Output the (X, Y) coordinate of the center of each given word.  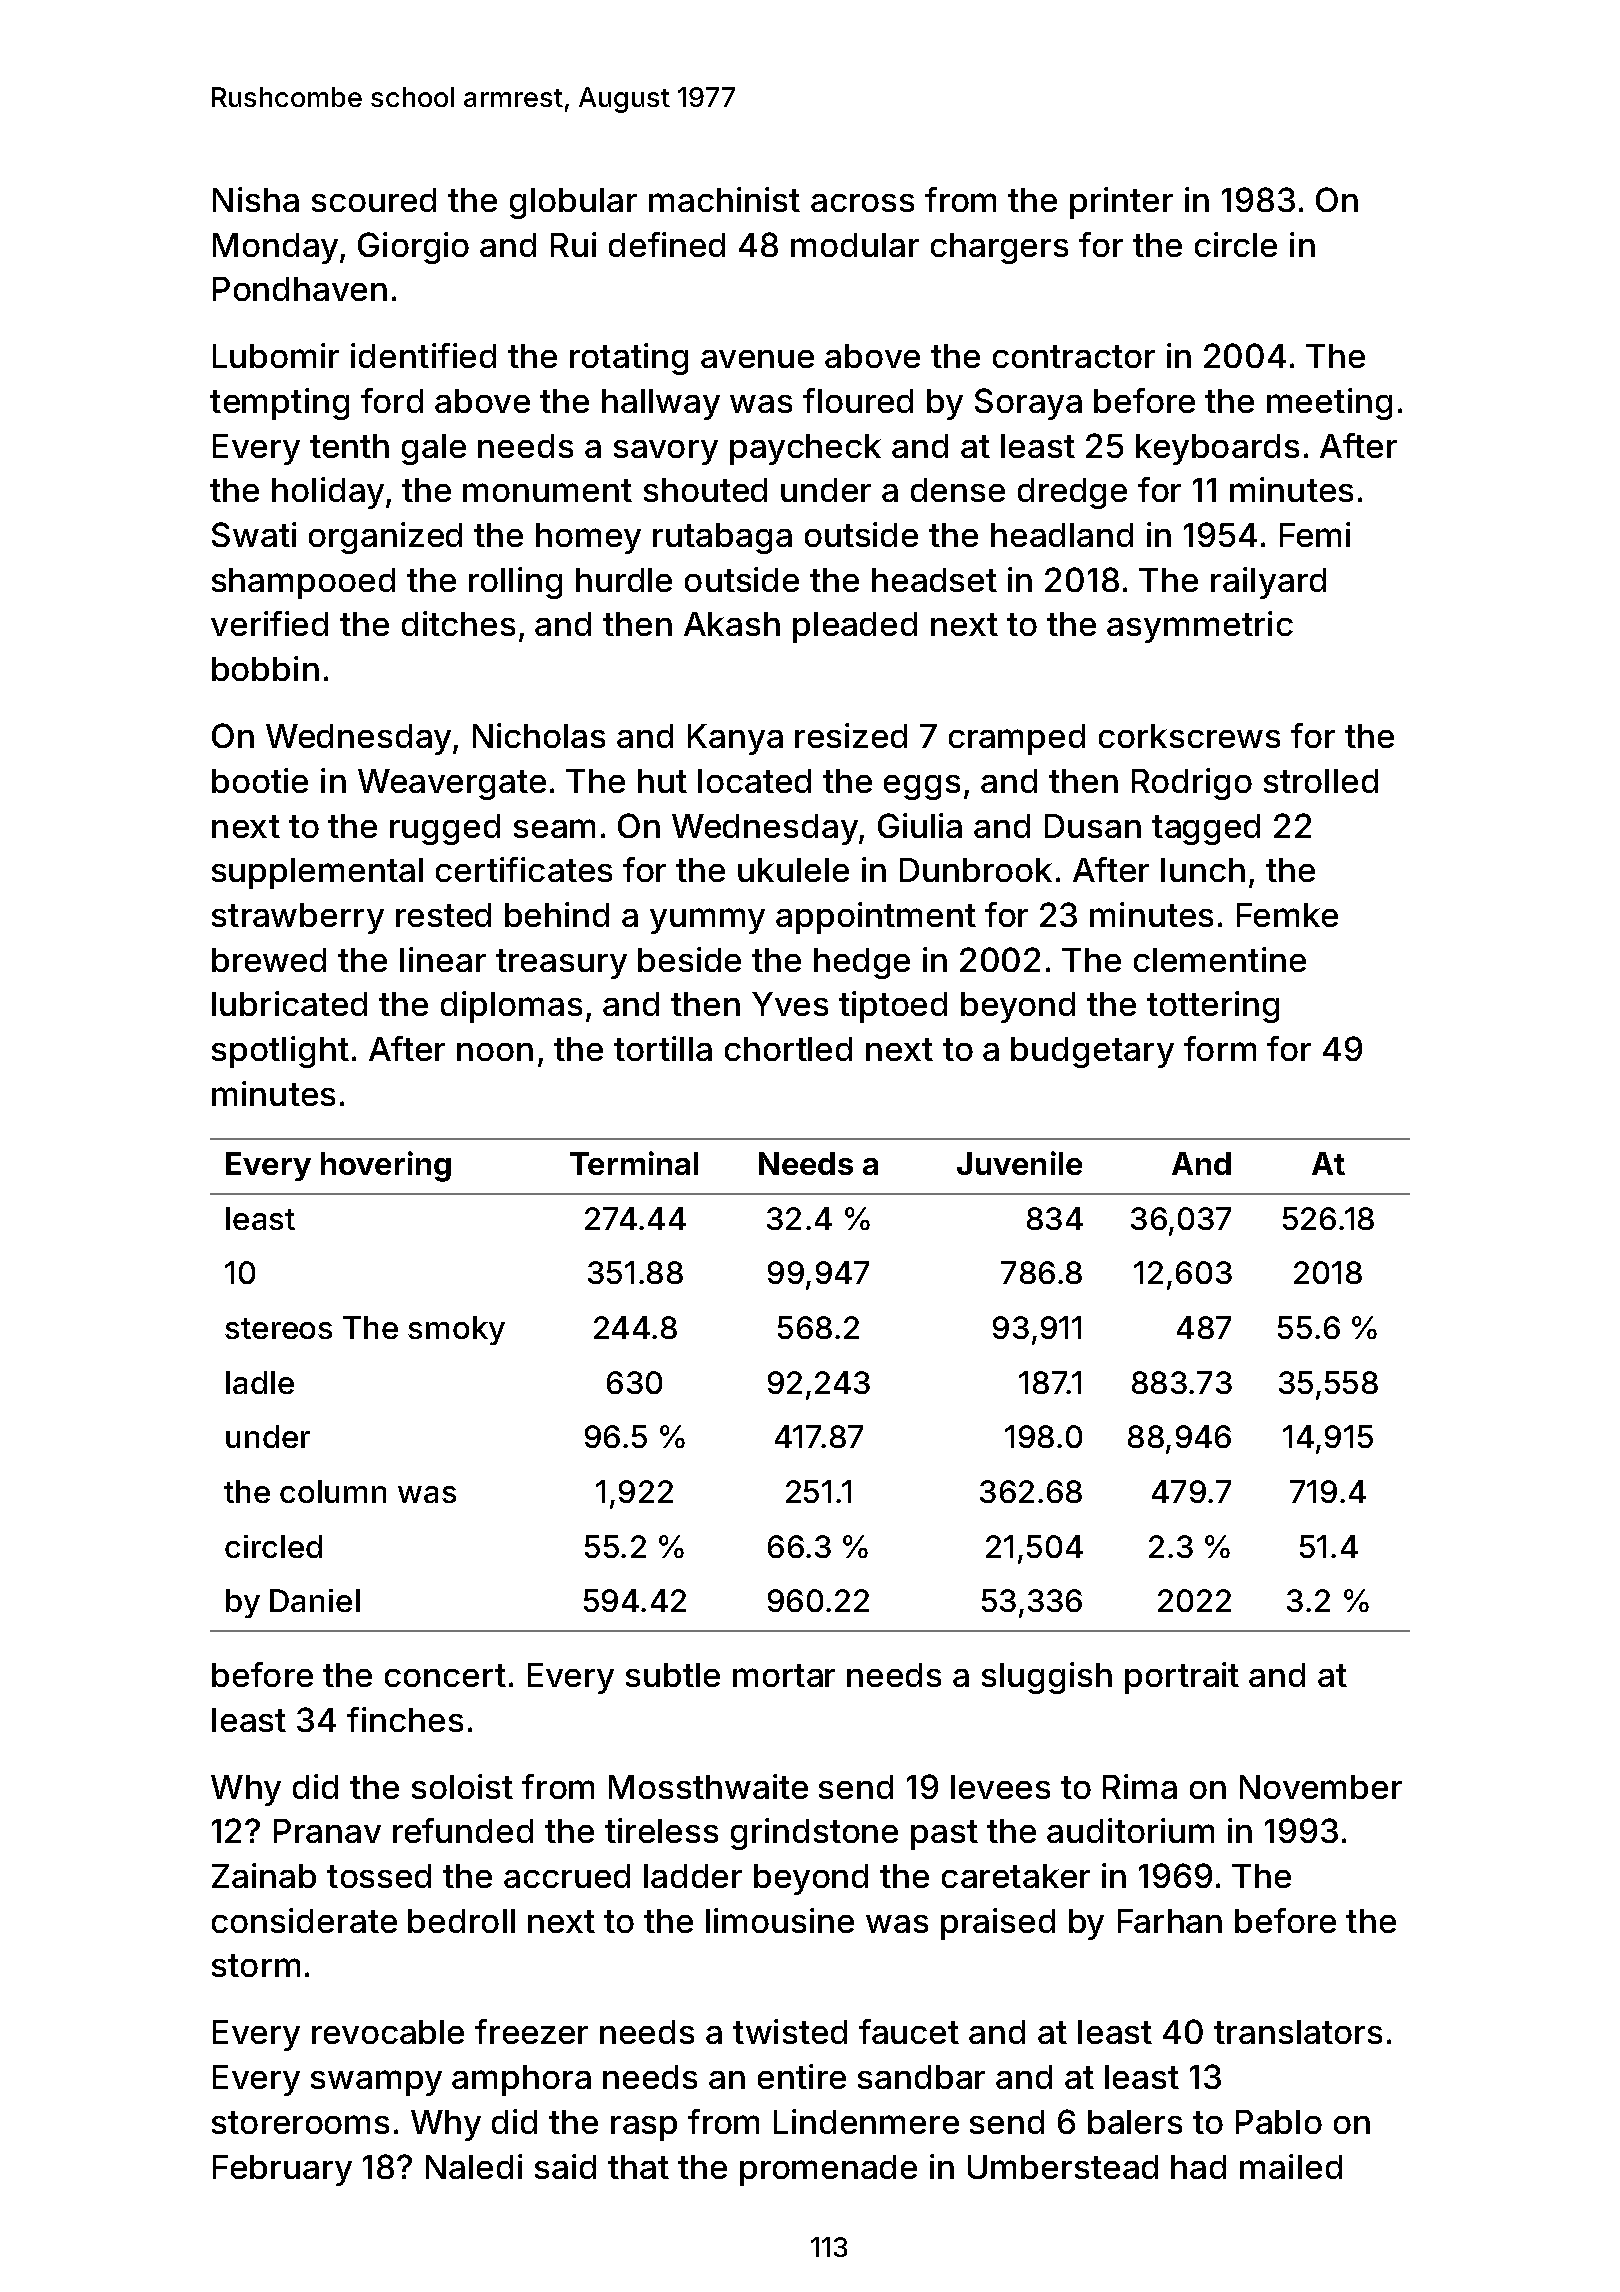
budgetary (1092, 1052)
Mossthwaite (708, 1786)
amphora (521, 2080)
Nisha (256, 199)
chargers (999, 248)
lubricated (289, 1003)
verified (269, 623)
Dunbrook (976, 870)
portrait (1182, 1678)
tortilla (663, 1048)
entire (802, 2076)
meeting (1329, 404)
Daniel (315, 1600)
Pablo (1279, 2122)
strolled (1321, 781)
